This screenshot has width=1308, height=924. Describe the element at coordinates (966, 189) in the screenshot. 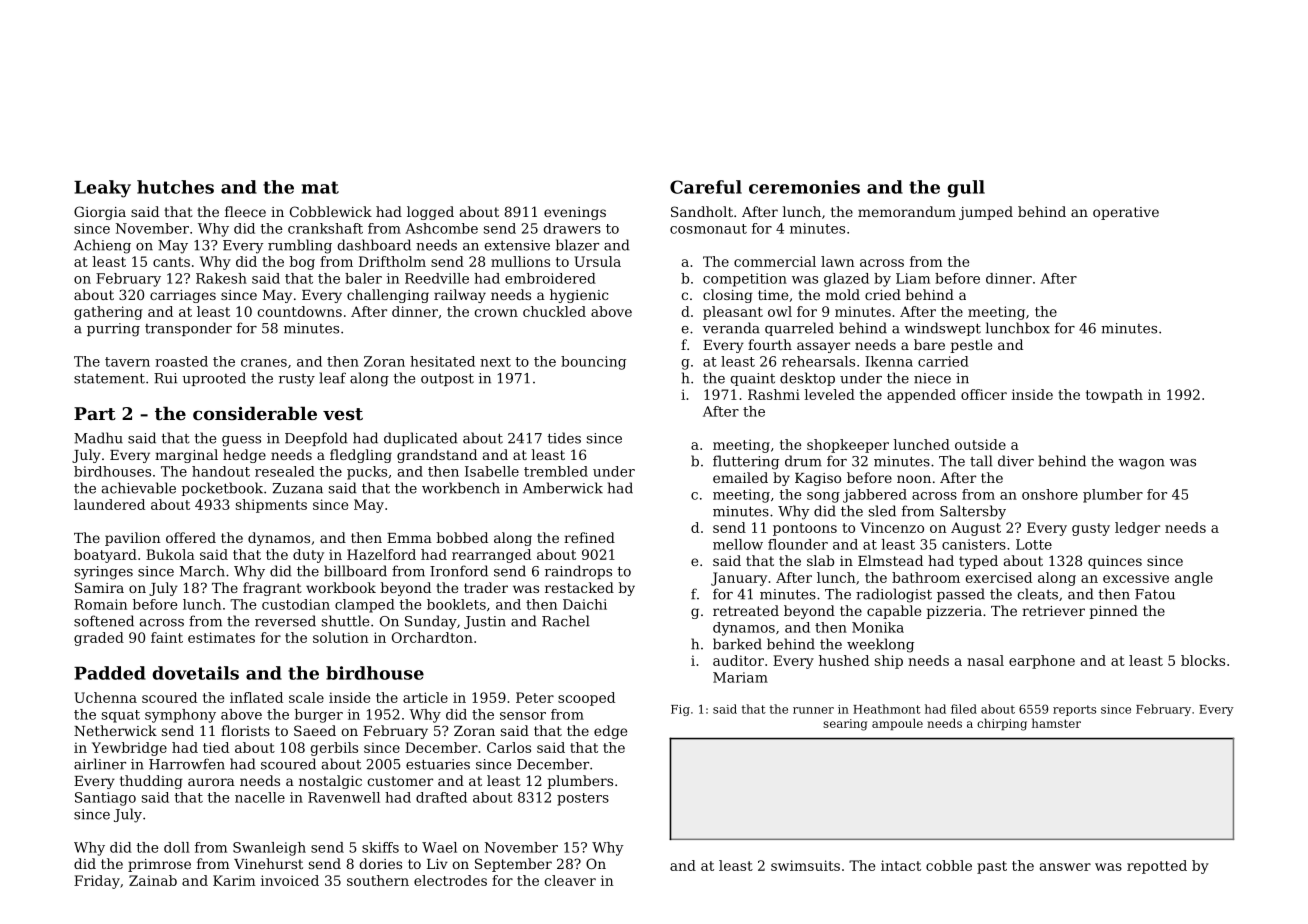

I see `gull` at that location.
